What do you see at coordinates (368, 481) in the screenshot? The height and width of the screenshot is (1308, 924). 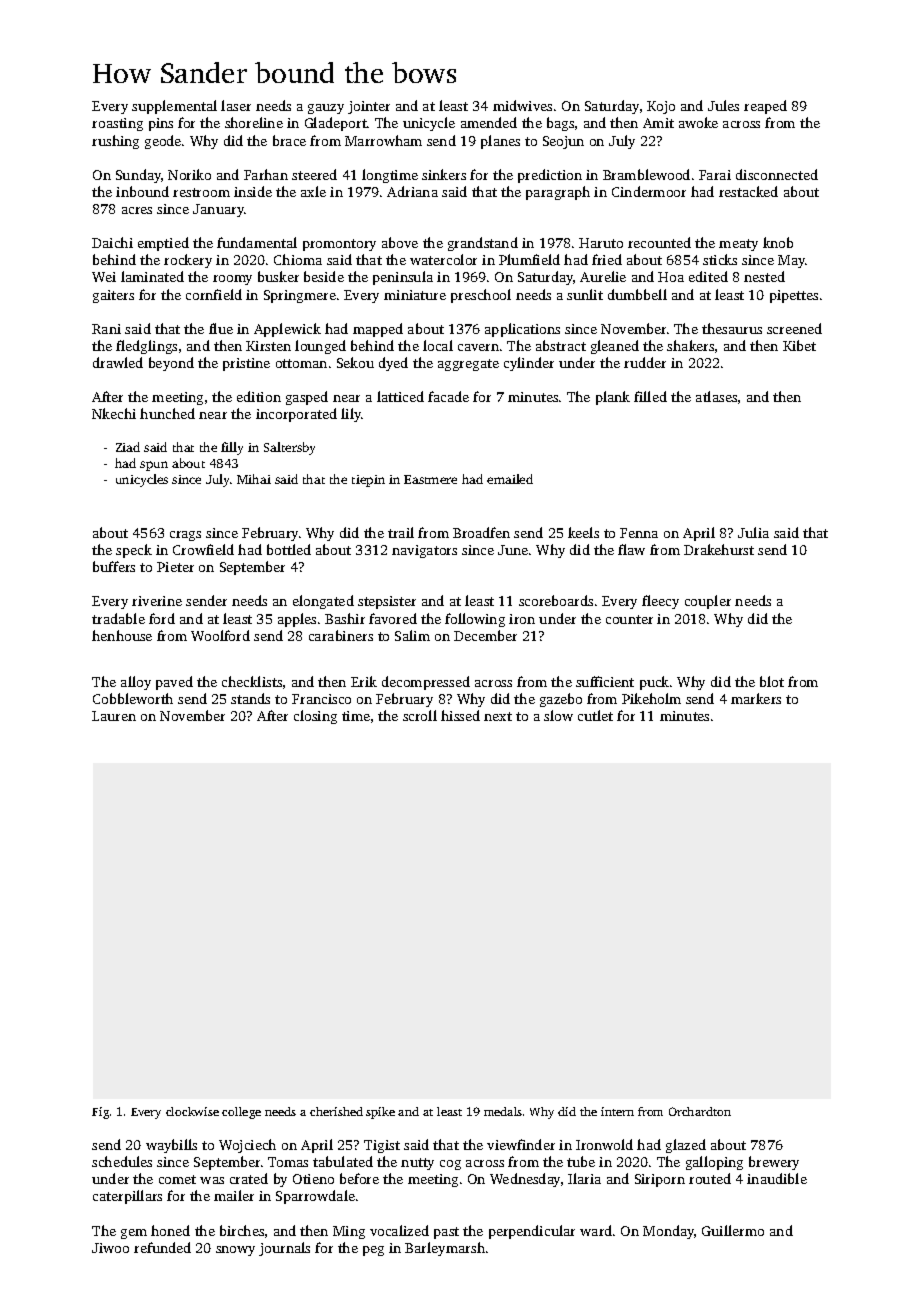 I see `tiepin` at bounding box center [368, 481].
